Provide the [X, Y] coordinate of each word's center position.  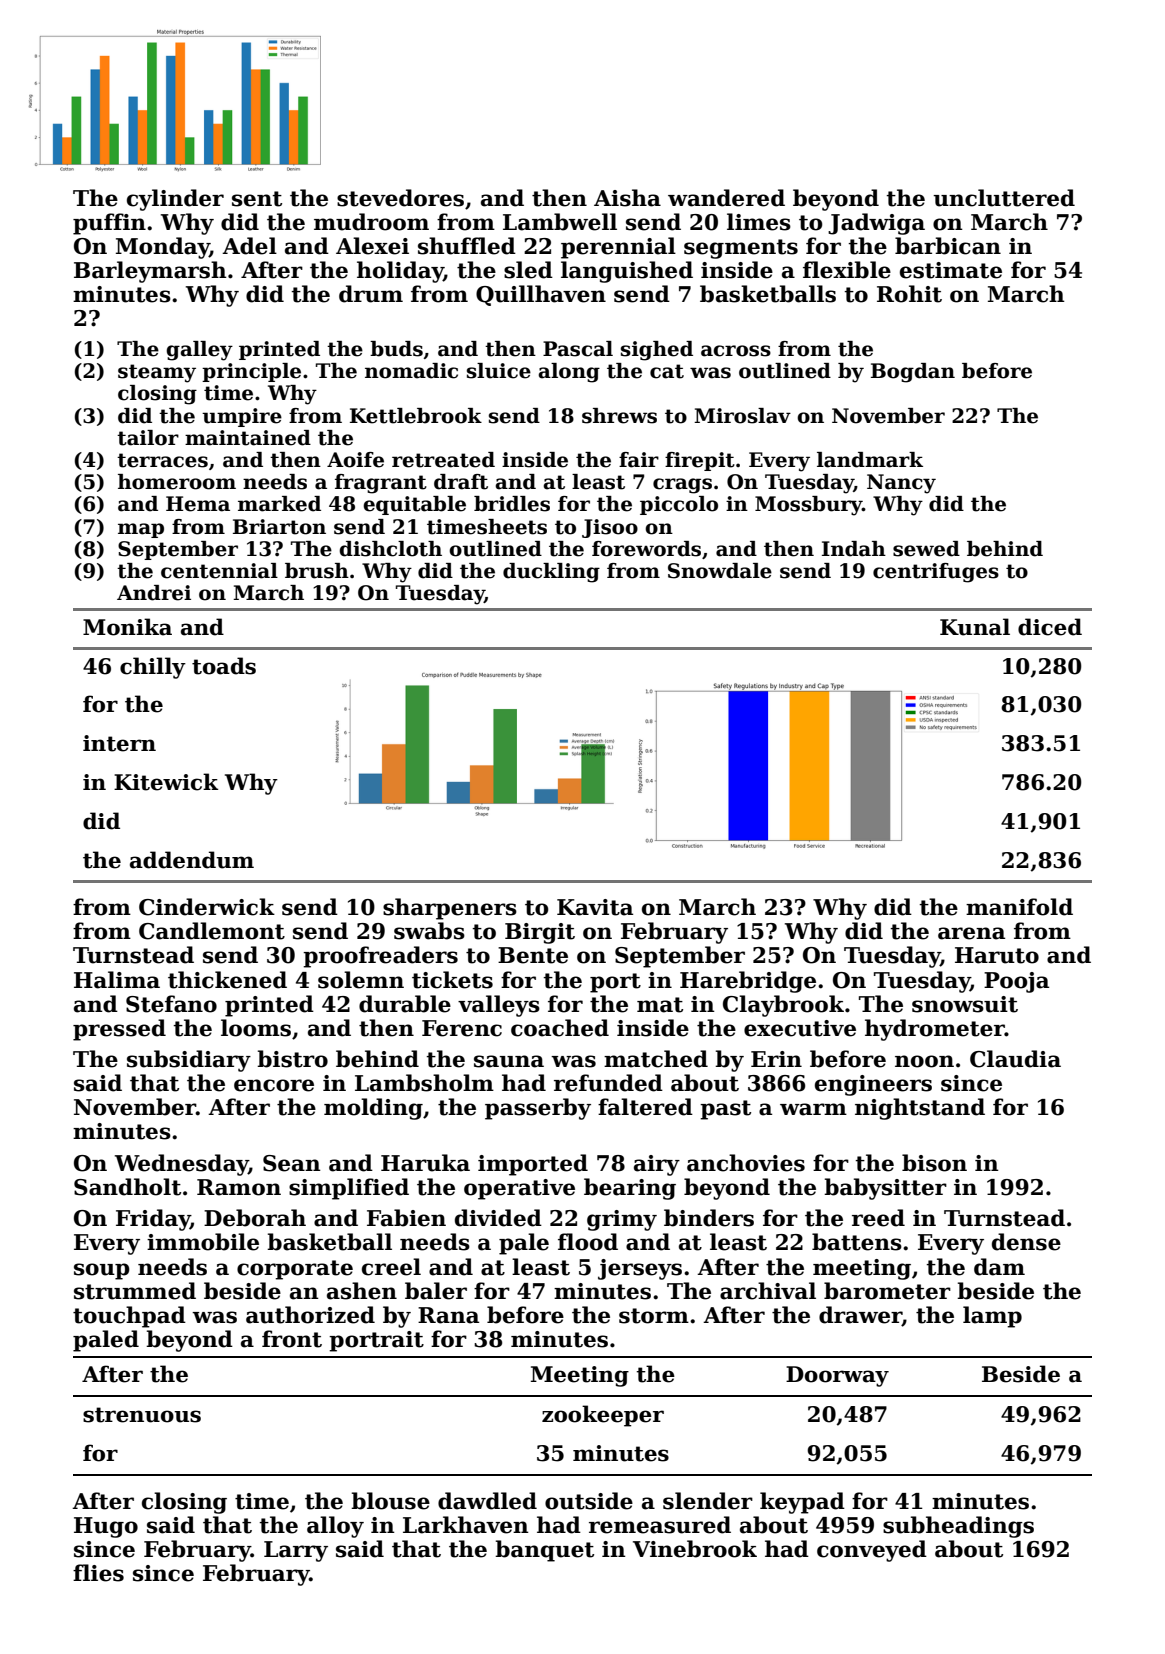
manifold [1019, 907]
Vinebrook [695, 1549]
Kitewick [166, 782]
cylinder [175, 200]
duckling [551, 573]
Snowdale [720, 571]
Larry [296, 1551]
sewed [926, 549]
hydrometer [935, 1030]
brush [317, 571]
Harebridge [748, 982]
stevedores [400, 198]
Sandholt [127, 1187]
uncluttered [1004, 198]
